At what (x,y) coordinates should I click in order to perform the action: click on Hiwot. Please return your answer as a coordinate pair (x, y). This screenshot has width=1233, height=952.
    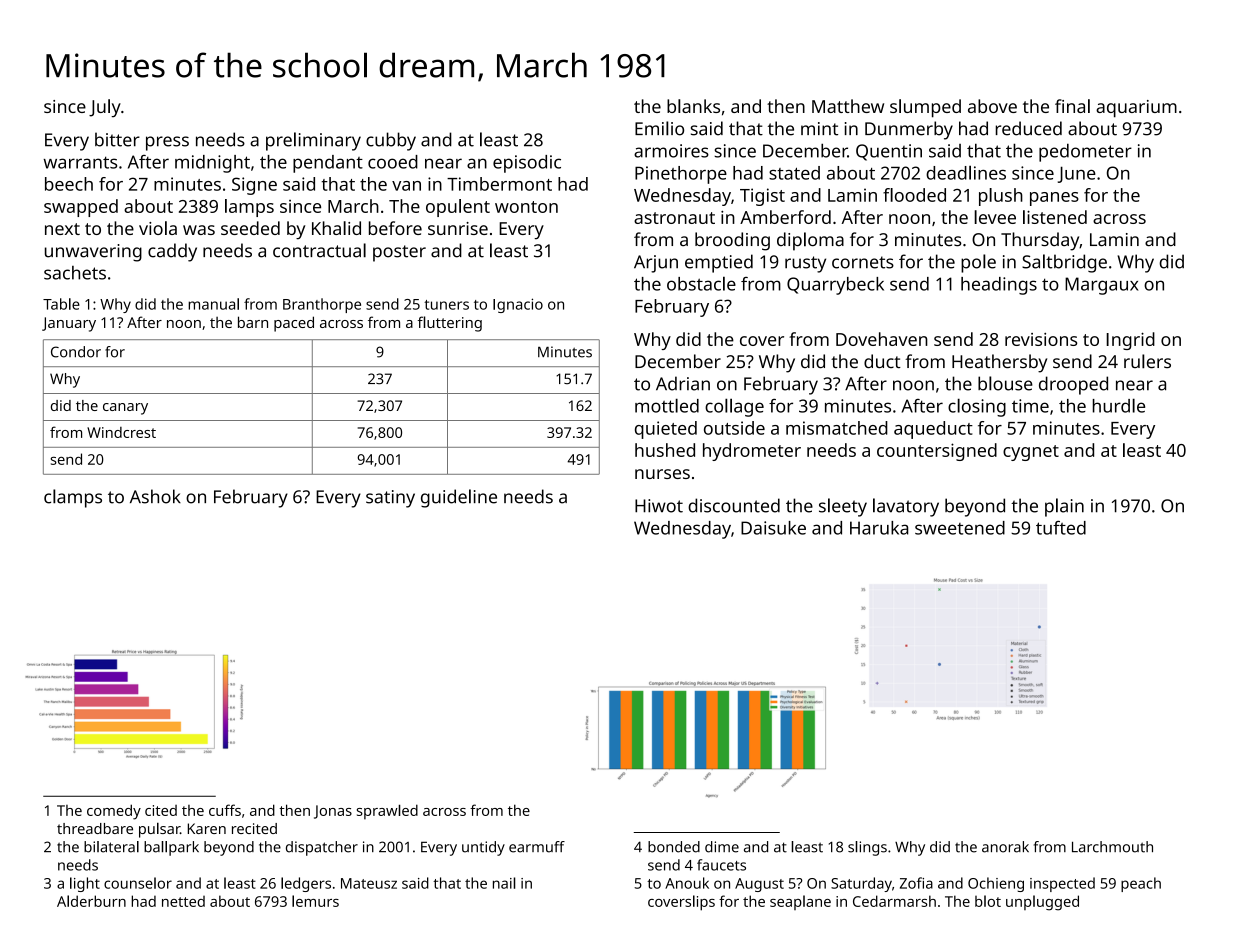
    Looking at the image, I should click on (659, 506).
